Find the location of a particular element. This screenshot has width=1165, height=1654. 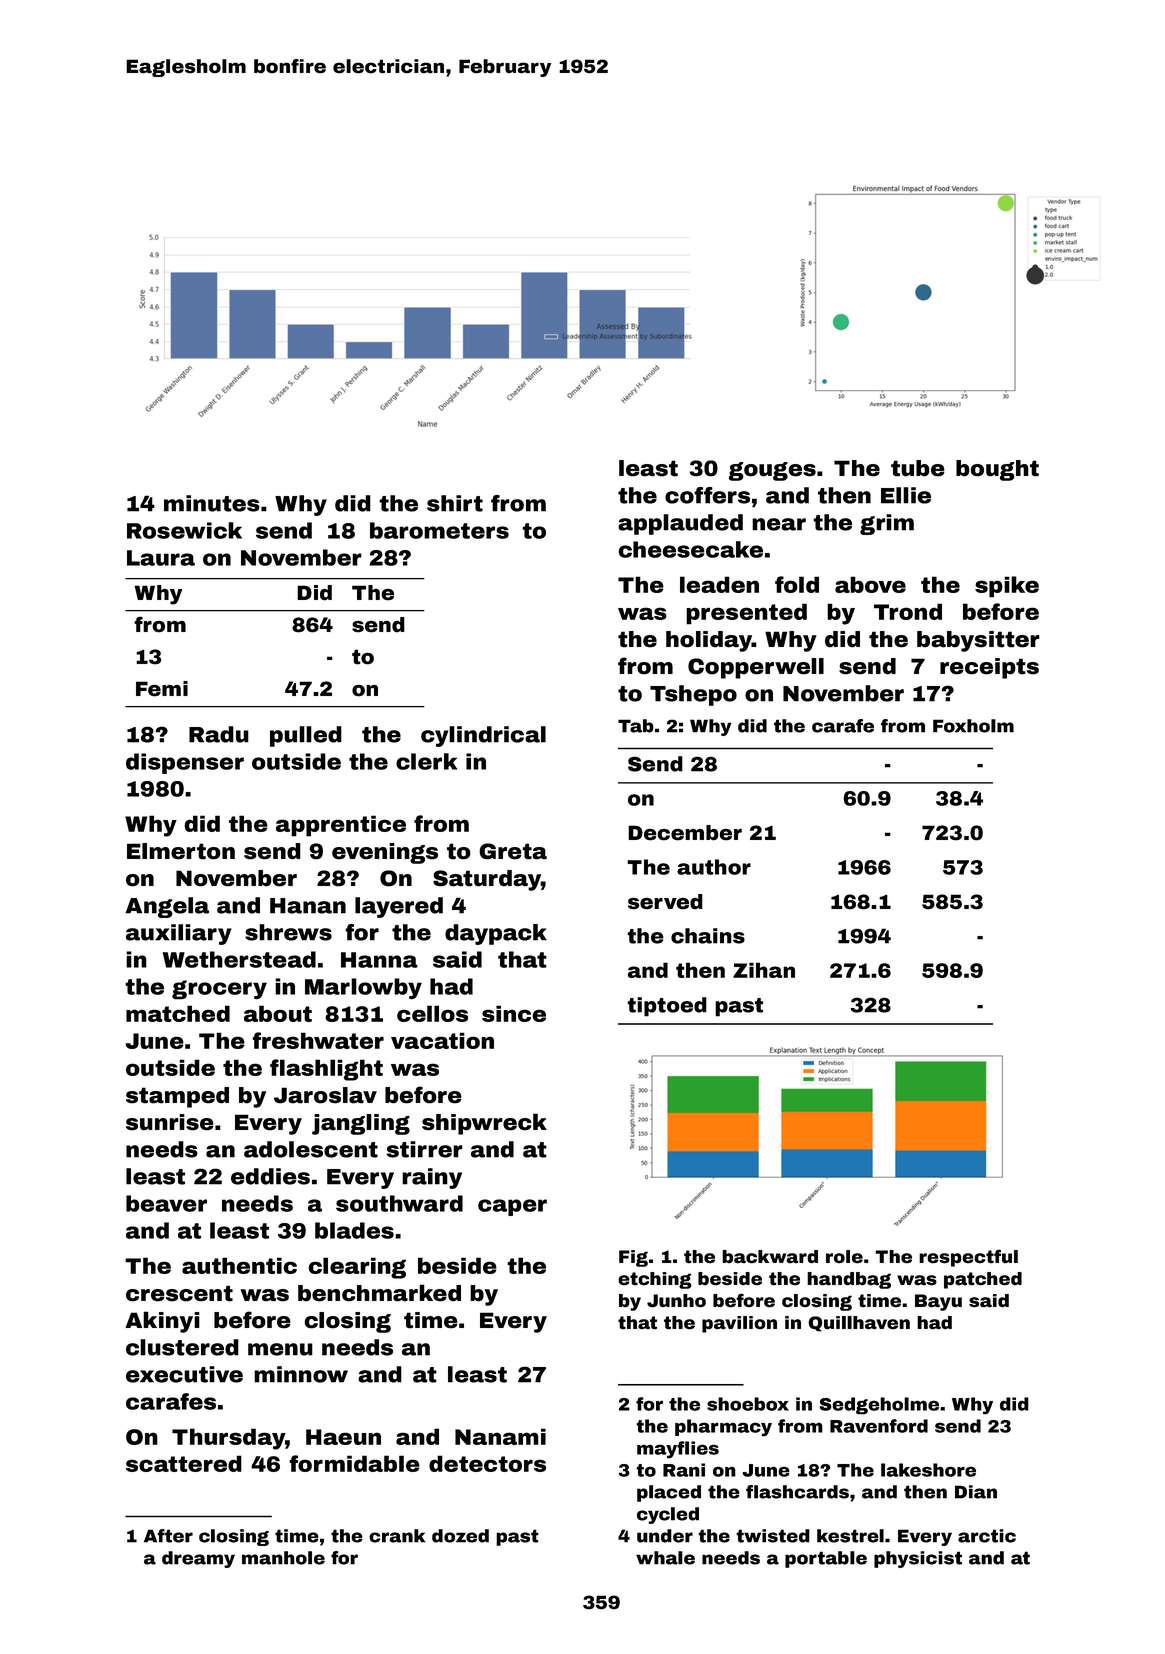

Foxholm is located at coordinates (973, 726).
